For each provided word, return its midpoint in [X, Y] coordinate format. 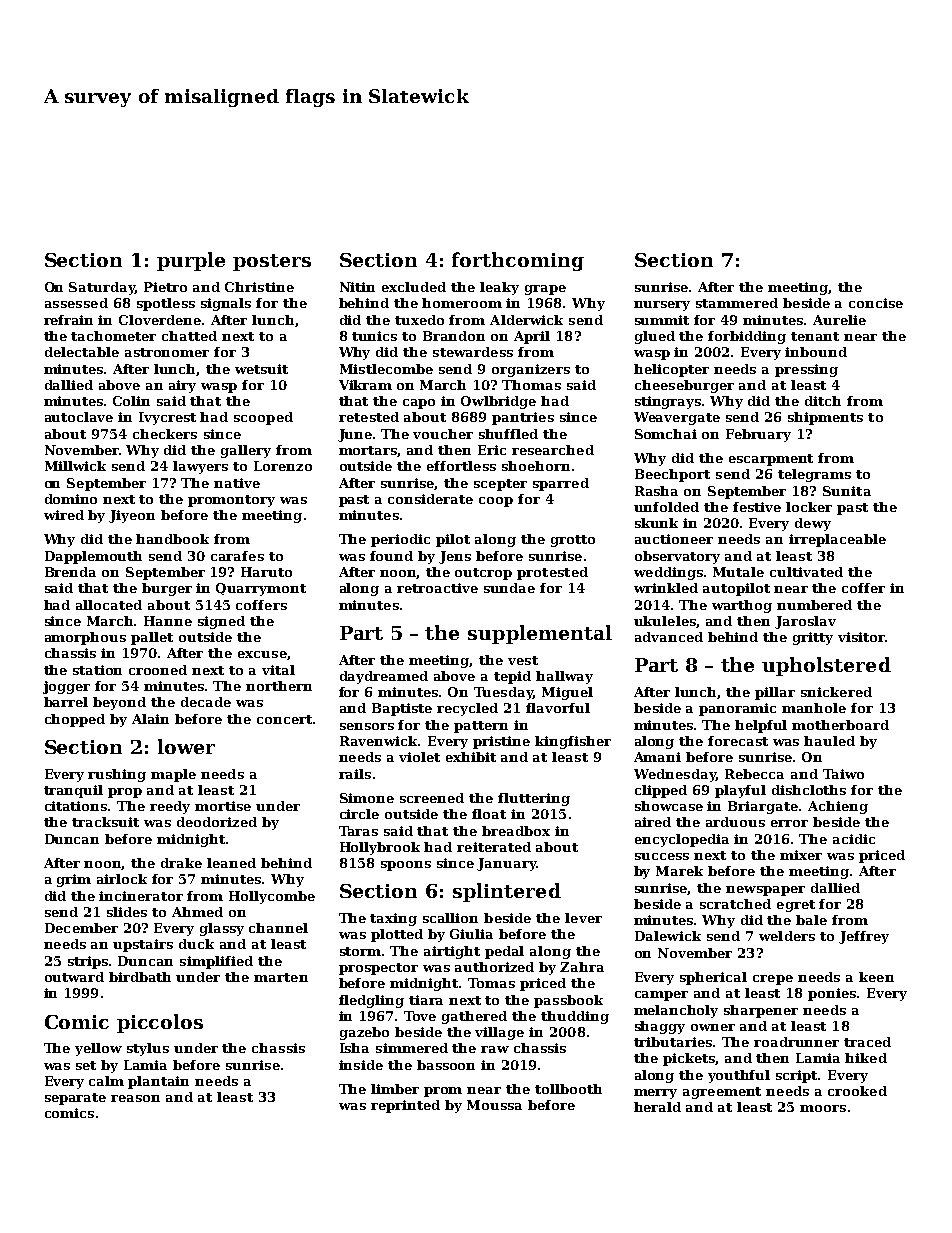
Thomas [531, 385]
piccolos [160, 1023]
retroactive [437, 588]
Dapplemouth [93, 557]
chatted [189, 336]
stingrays [668, 402]
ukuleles [665, 621]
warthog [742, 606]
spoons [406, 866]
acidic [854, 839]
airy [182, 386]
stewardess [473, 352]
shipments [825, 418]
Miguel [567, 693]
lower [186, 746]
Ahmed [197, 912]
